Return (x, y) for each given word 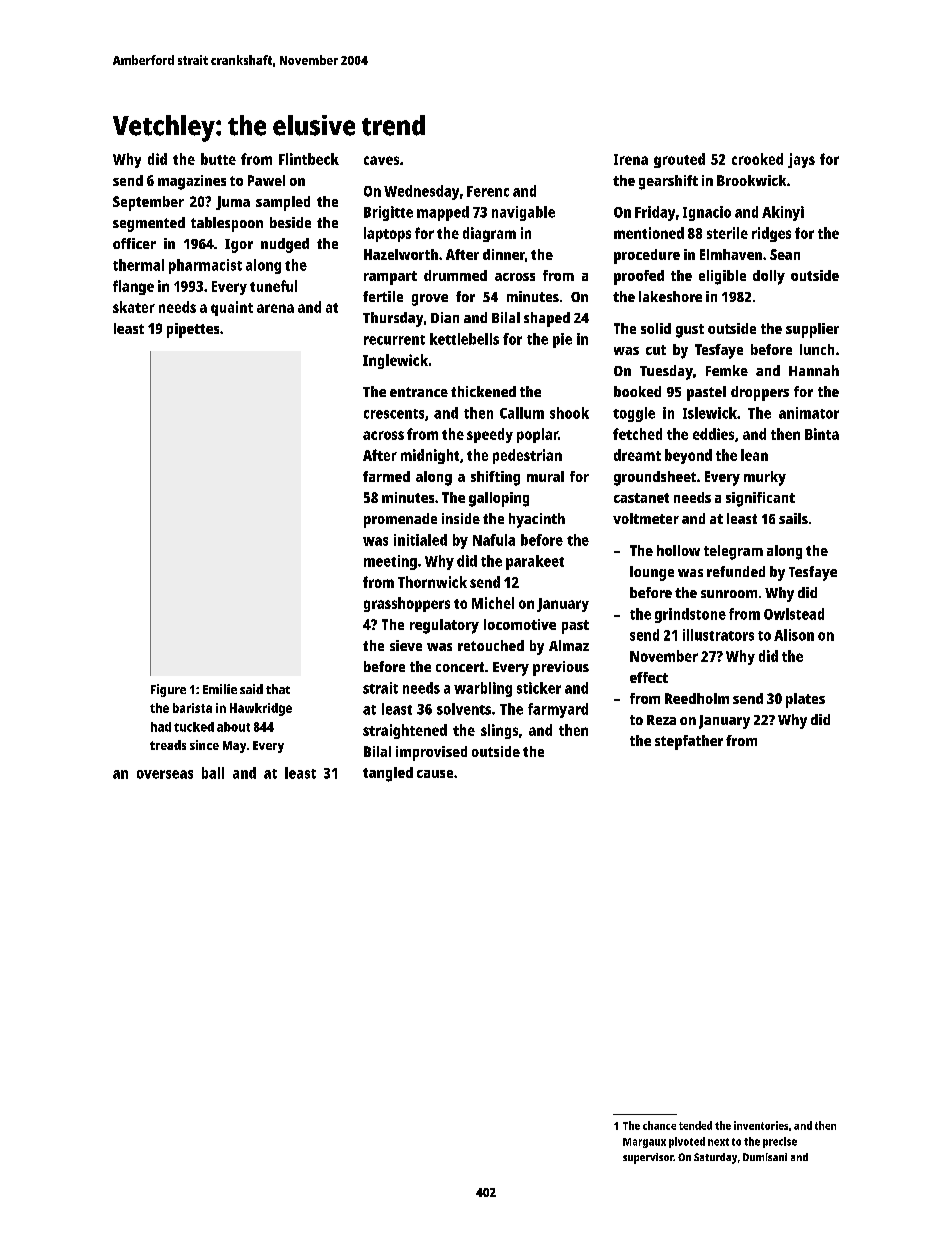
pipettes (193, 330)
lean (754, 455)
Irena (631, 159)
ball (213, 773)
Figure (168, 690)
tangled (388, 774)
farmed (386, 476)
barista (192, 708)
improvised (431, 753)
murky (765, 478)
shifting (495, 478)
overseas (165, 774)
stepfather (689, 742)
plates (805, 700)
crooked (757, 159)
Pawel (266, 180)
